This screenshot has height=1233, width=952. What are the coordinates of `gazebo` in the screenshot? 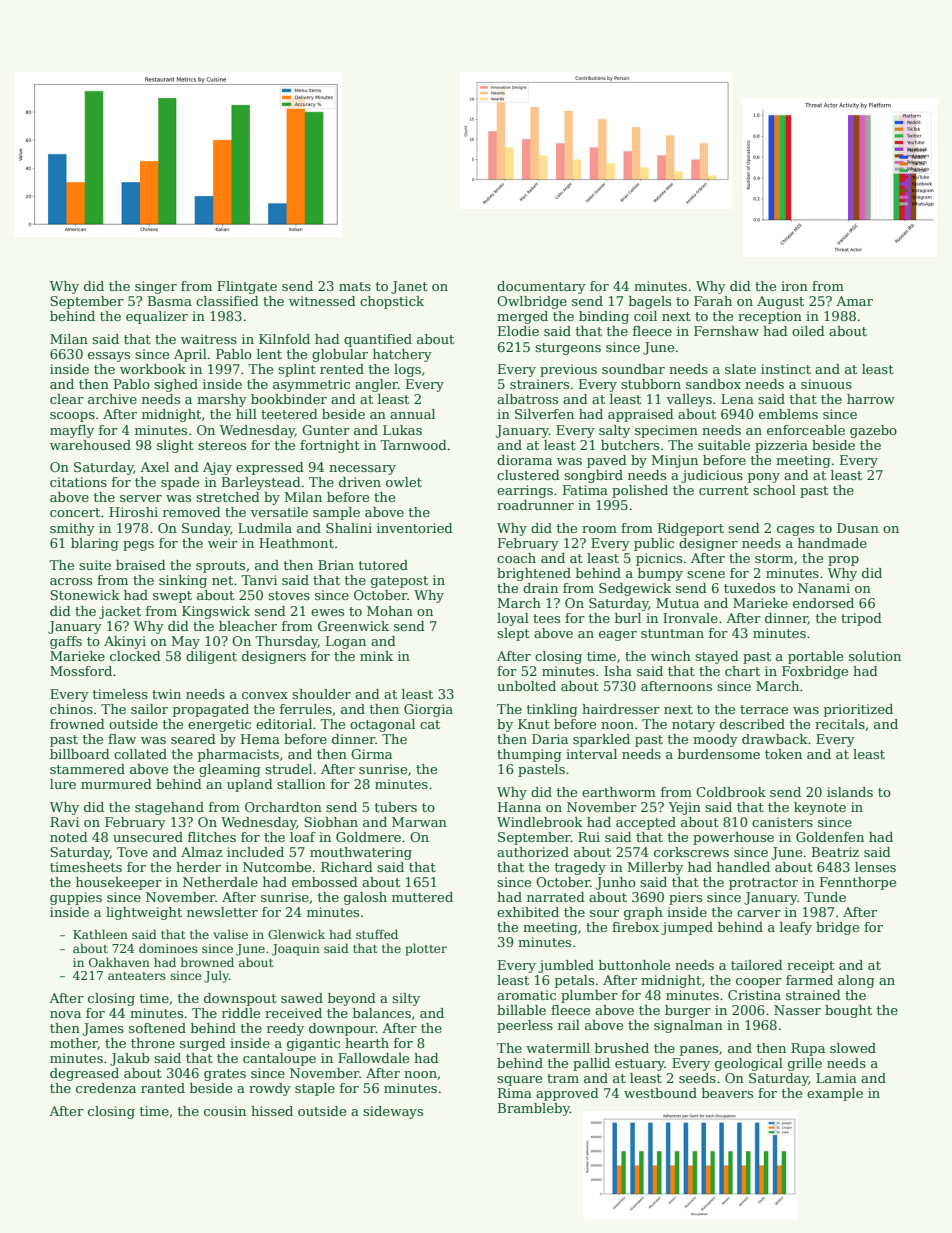 It's located at (873, 431).
